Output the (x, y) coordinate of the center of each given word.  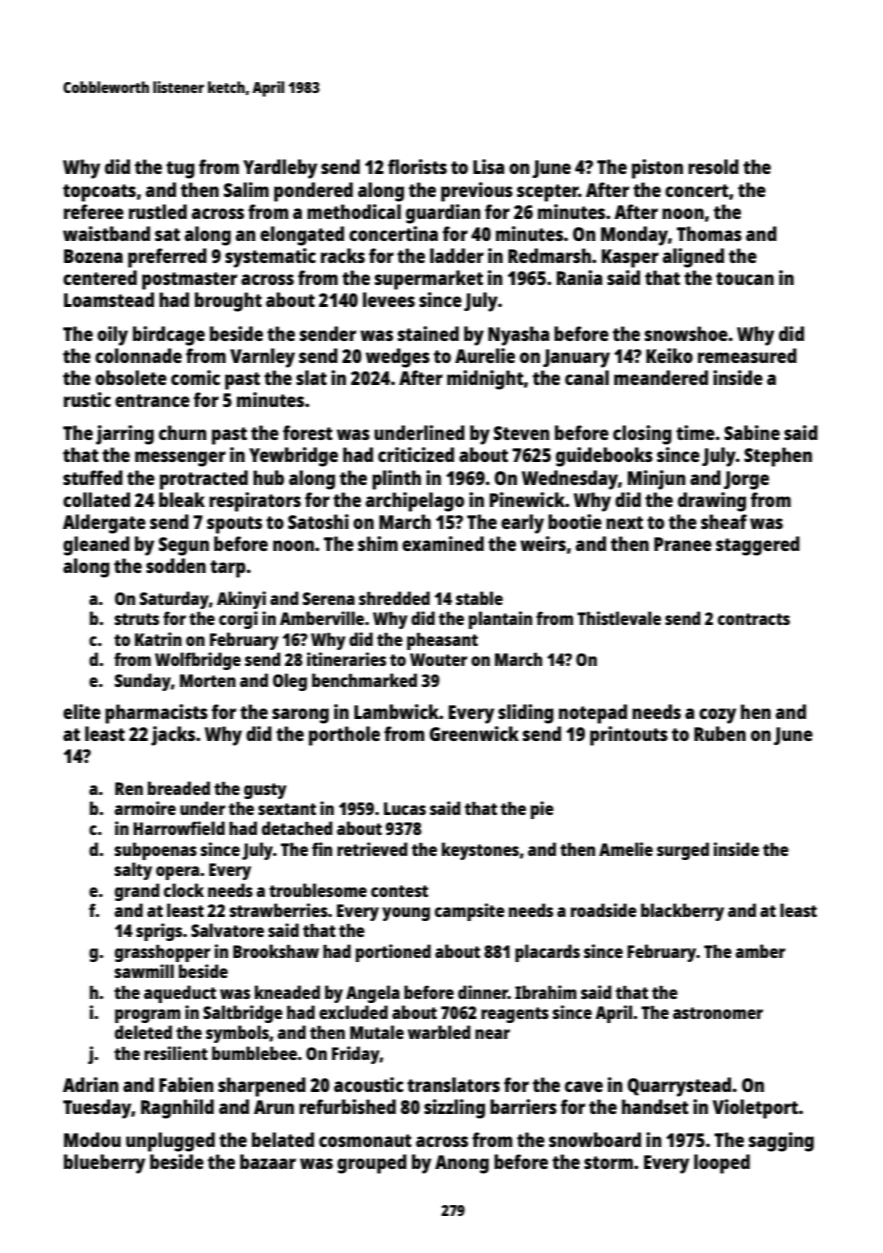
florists (417, 166)
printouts (629, 736)
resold (713, 166)
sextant (287, 809)
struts (137, 619)
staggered (758, 546)
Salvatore (227, 930)
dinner (483, 992)
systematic (270, 258)
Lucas (405, 808)
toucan (745, 278)
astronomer (718, 1013)
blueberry (104, 1164)
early (522, 524)
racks (343, 255)
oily (112, 336)
